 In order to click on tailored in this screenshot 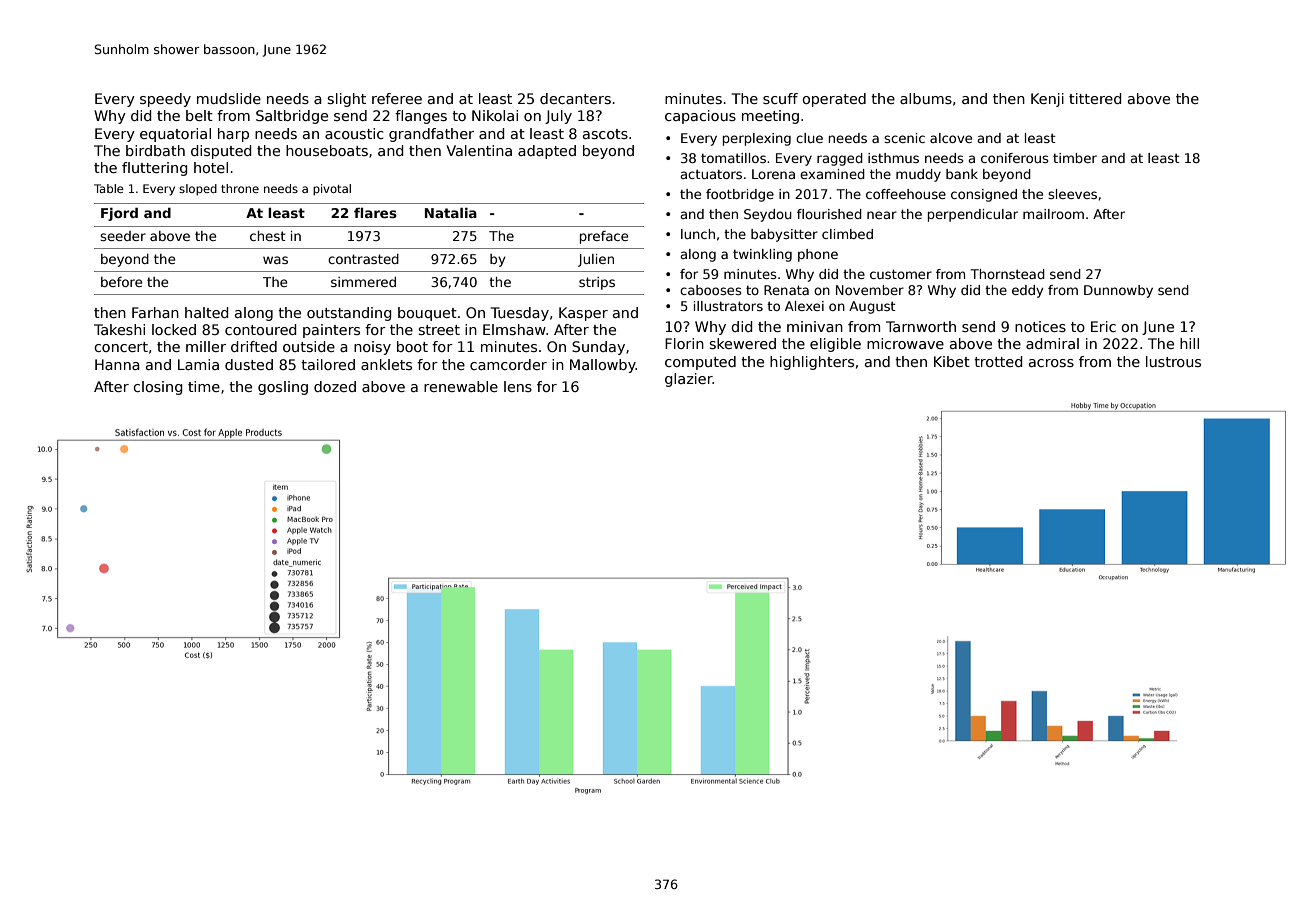, I will do `click(328, 364)`.
